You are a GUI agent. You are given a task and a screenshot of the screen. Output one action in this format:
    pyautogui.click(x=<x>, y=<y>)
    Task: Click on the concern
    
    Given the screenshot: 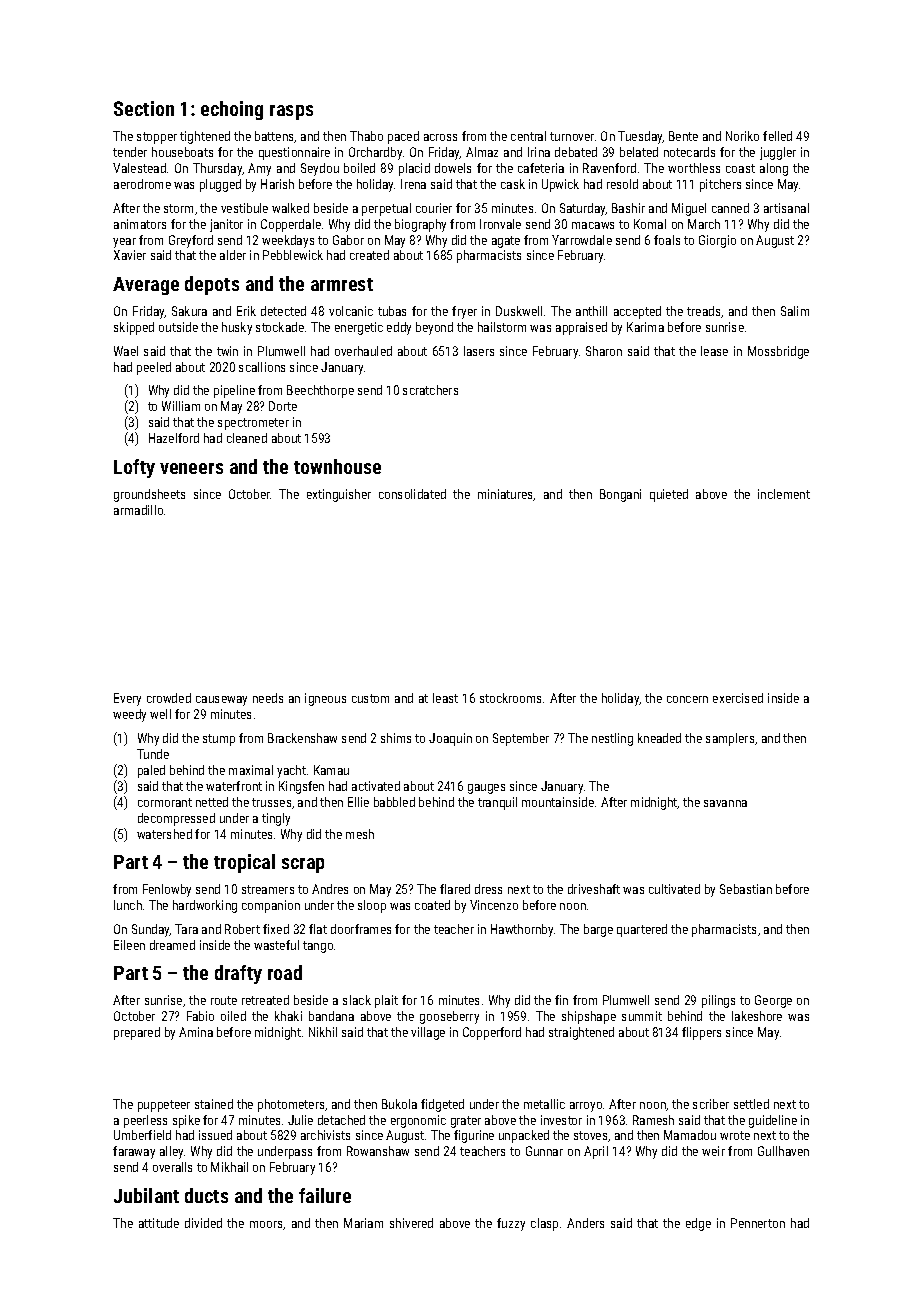 What is the action you would take?
    pyautogui.click(x=687, y=699)
